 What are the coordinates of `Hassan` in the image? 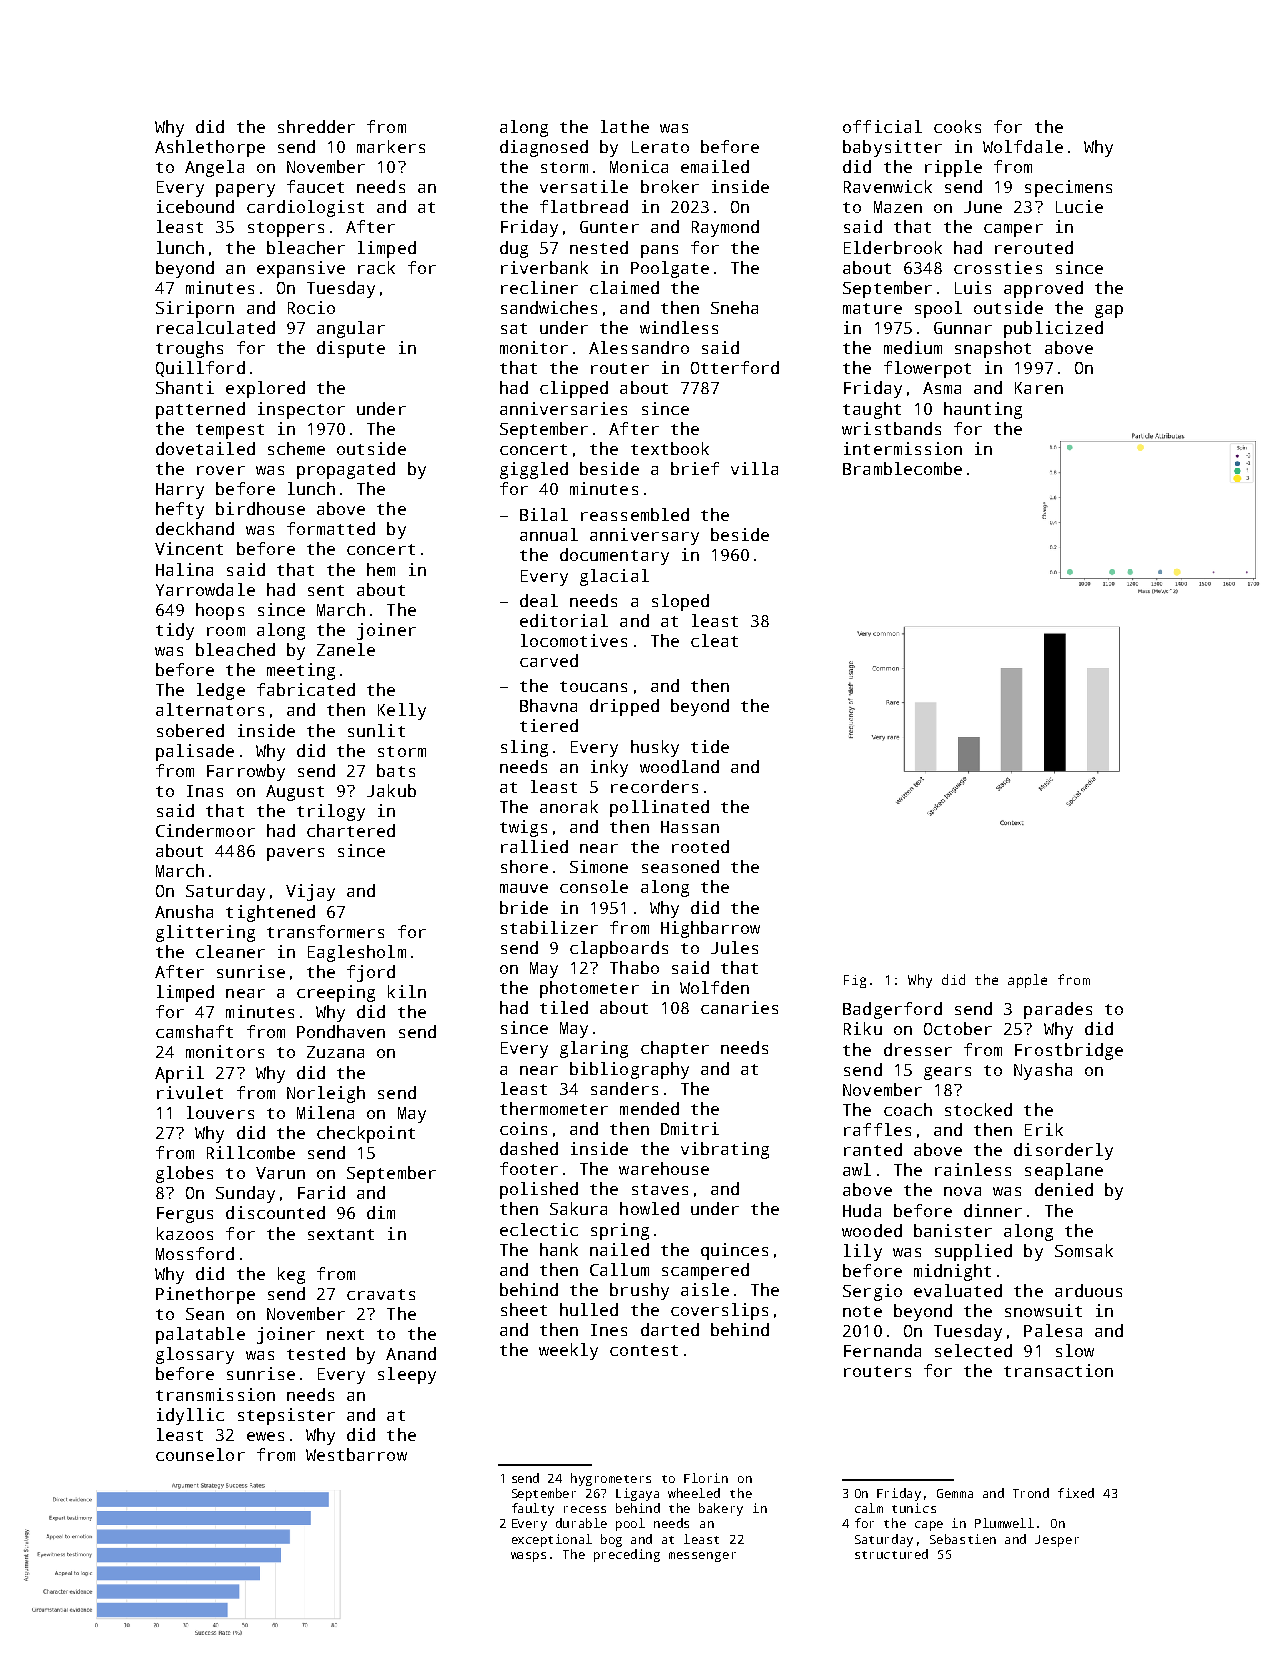 It's located at (690, 827).
